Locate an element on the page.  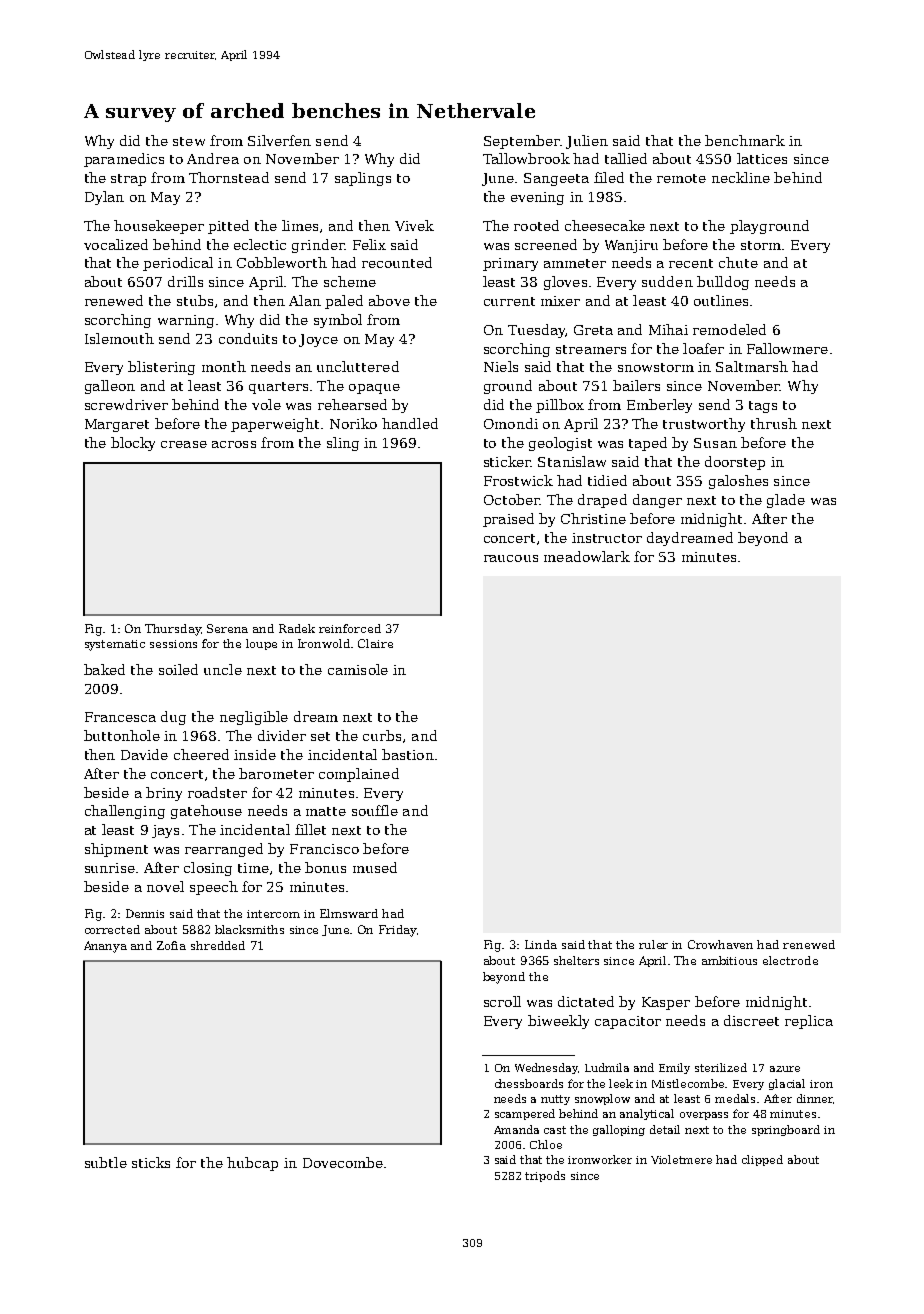
Dovecombe is located at coordinates (343, 1162).
